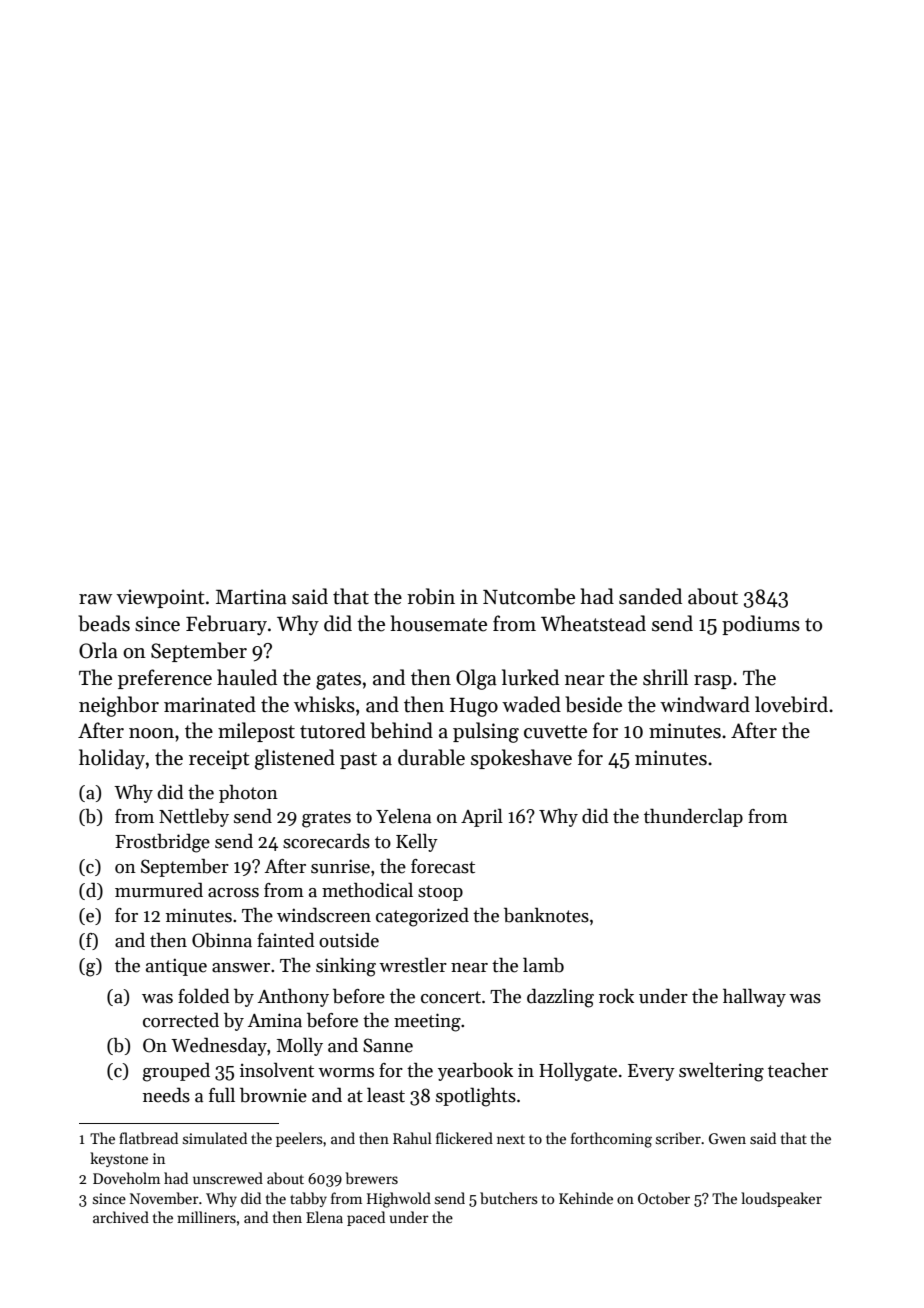 The height and width of the screenshot is (1308, 924). I want to click on hallway, so click(754, 997).
